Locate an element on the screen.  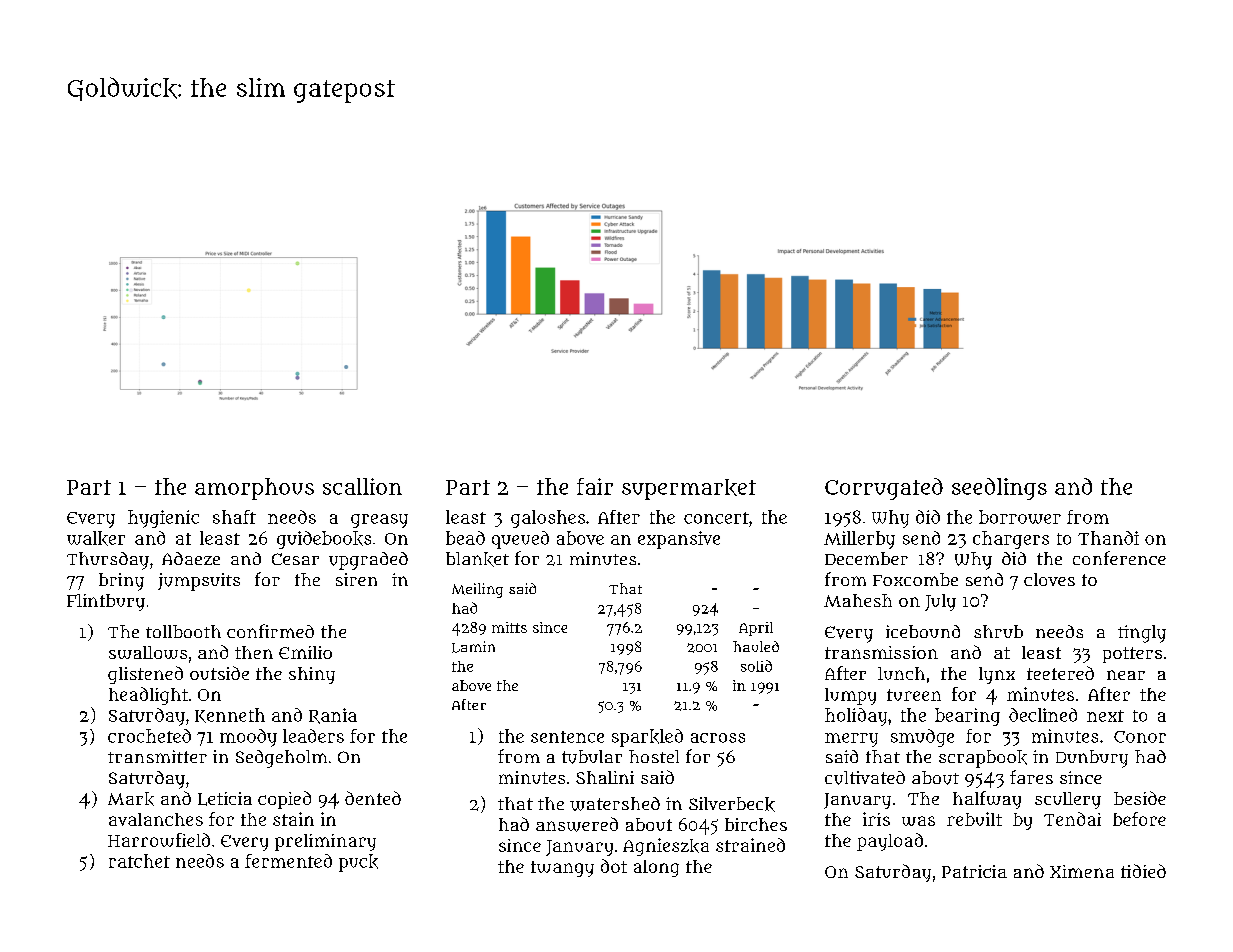
Foxcombe is located at coordinates (915, 579).
